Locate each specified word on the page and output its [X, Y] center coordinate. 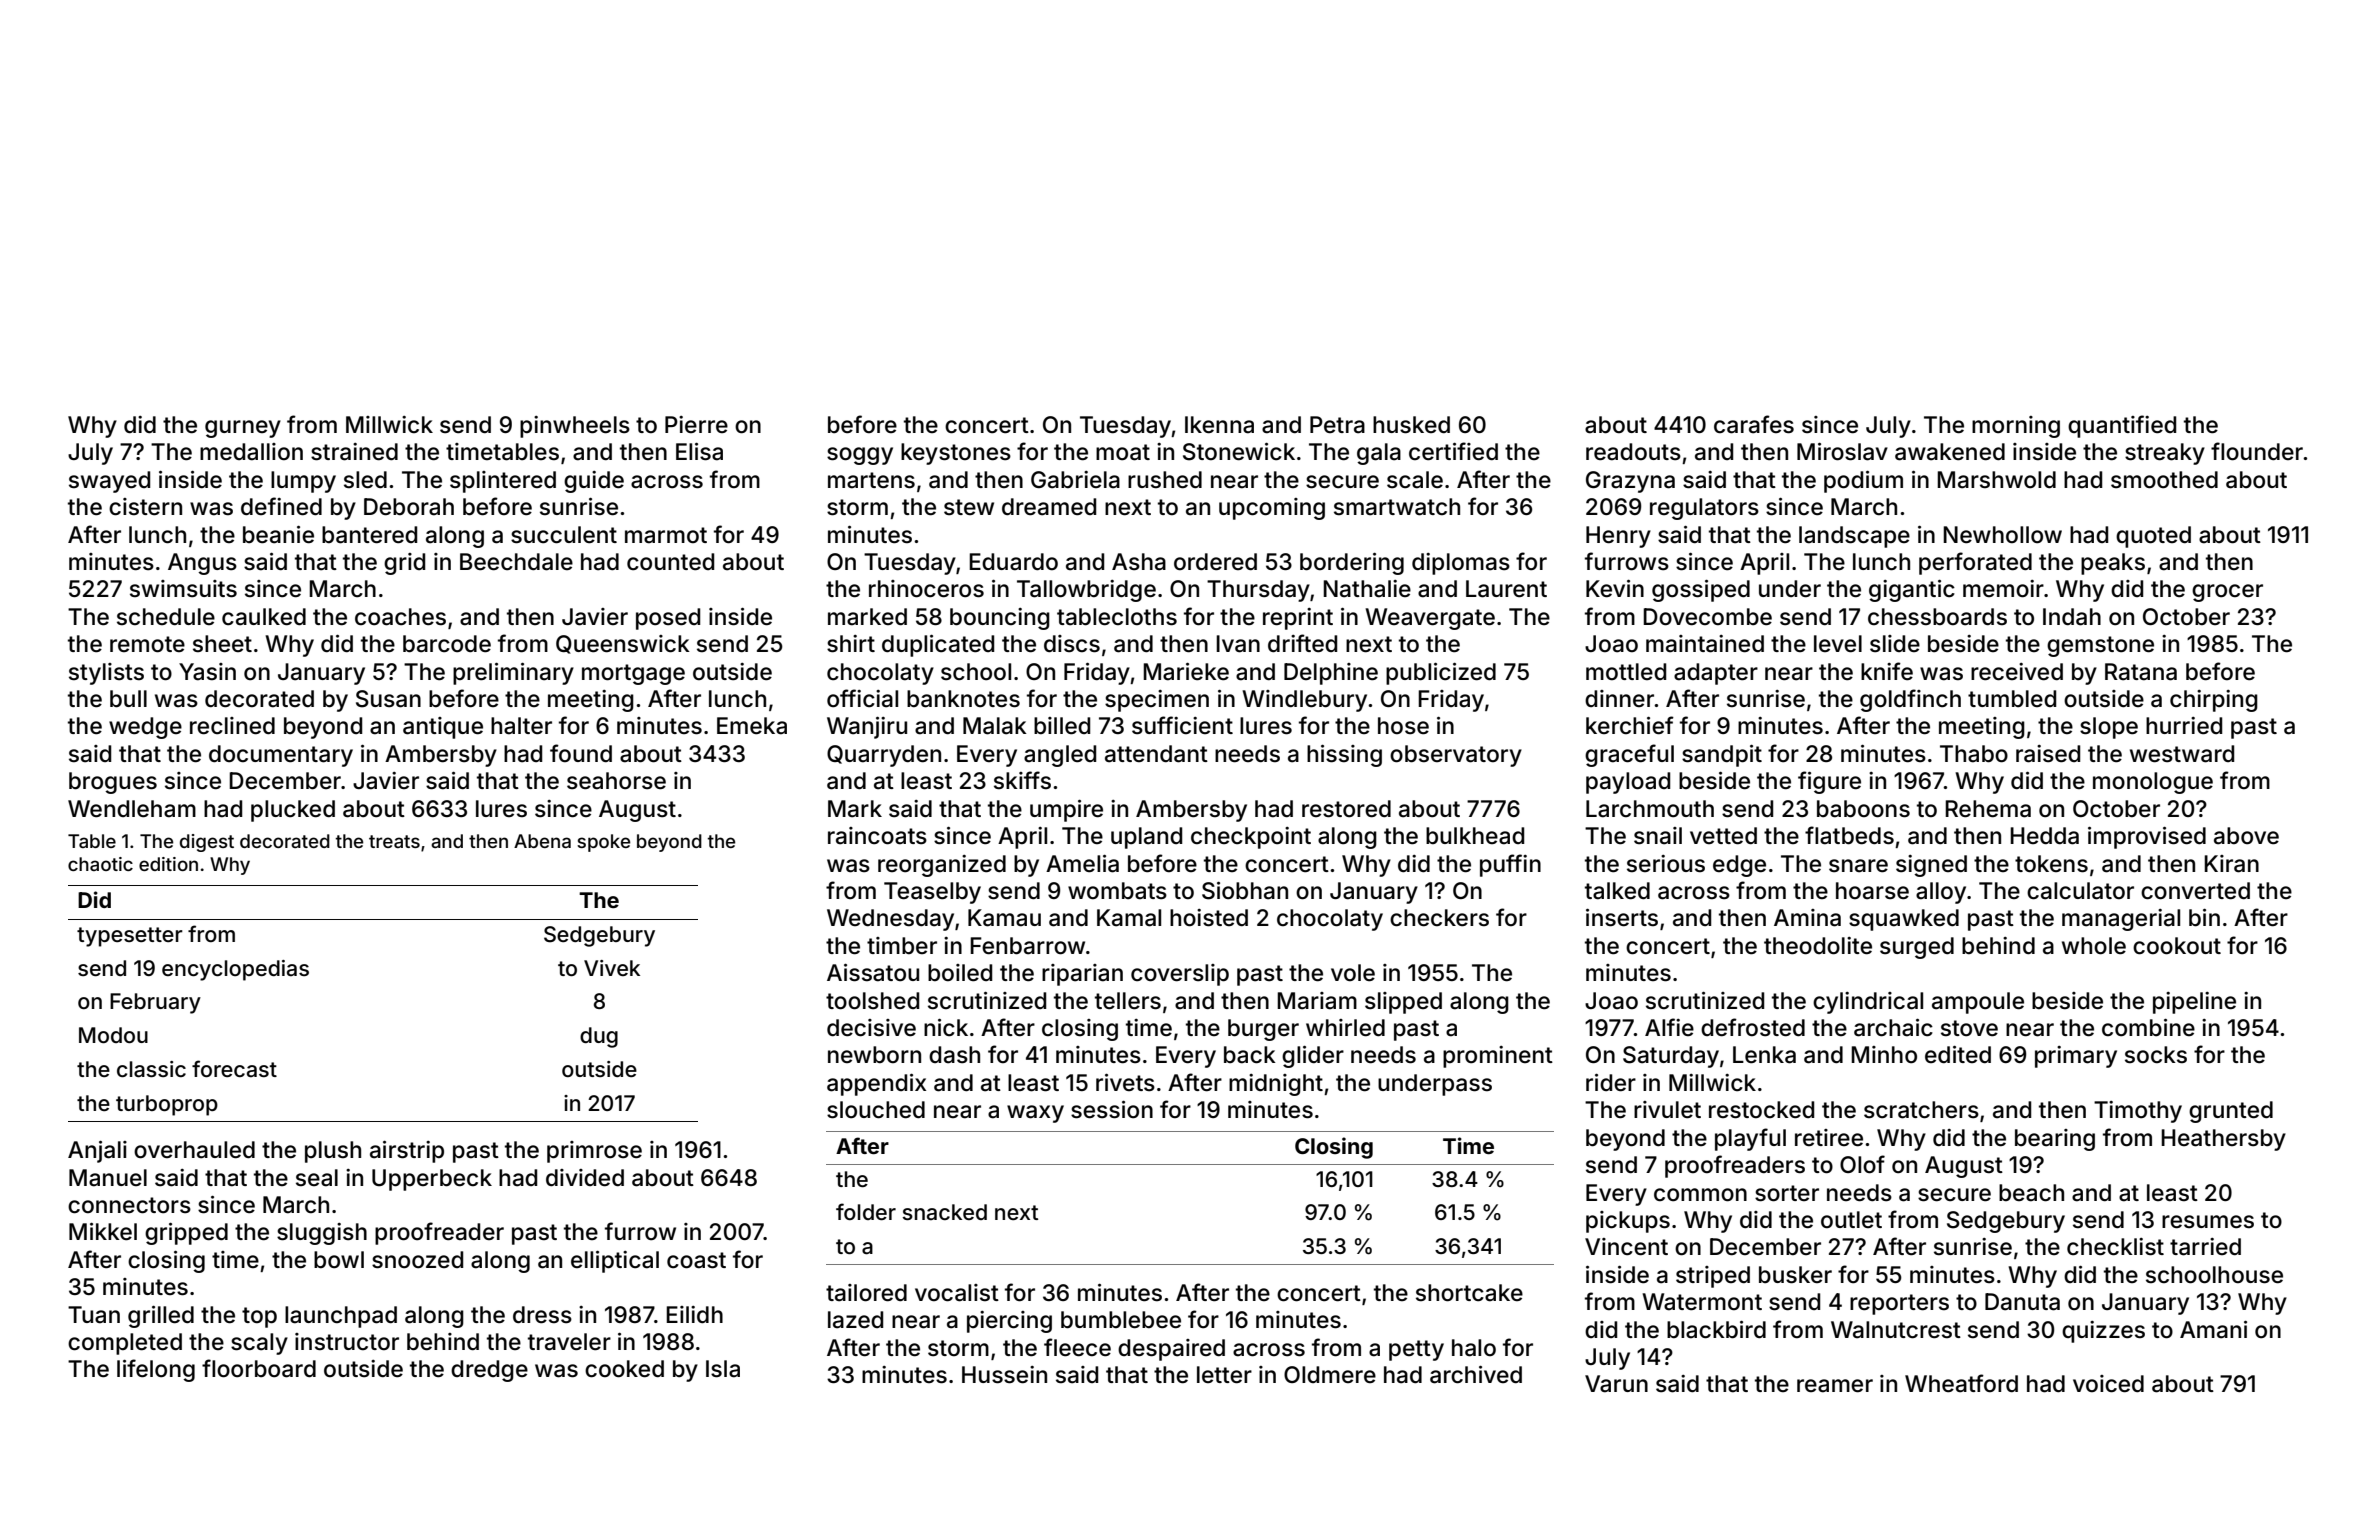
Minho [1884, 1055]
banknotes [963, 699]
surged [1917, 948]
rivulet [1667, 1110]
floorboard [259, 1368]
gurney [243, 429]
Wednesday [890, 920]
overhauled [194, 1150]
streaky [2165, 454]
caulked [264, 617]
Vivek [612, 968]
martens [871, 480]
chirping [2214, 701]
